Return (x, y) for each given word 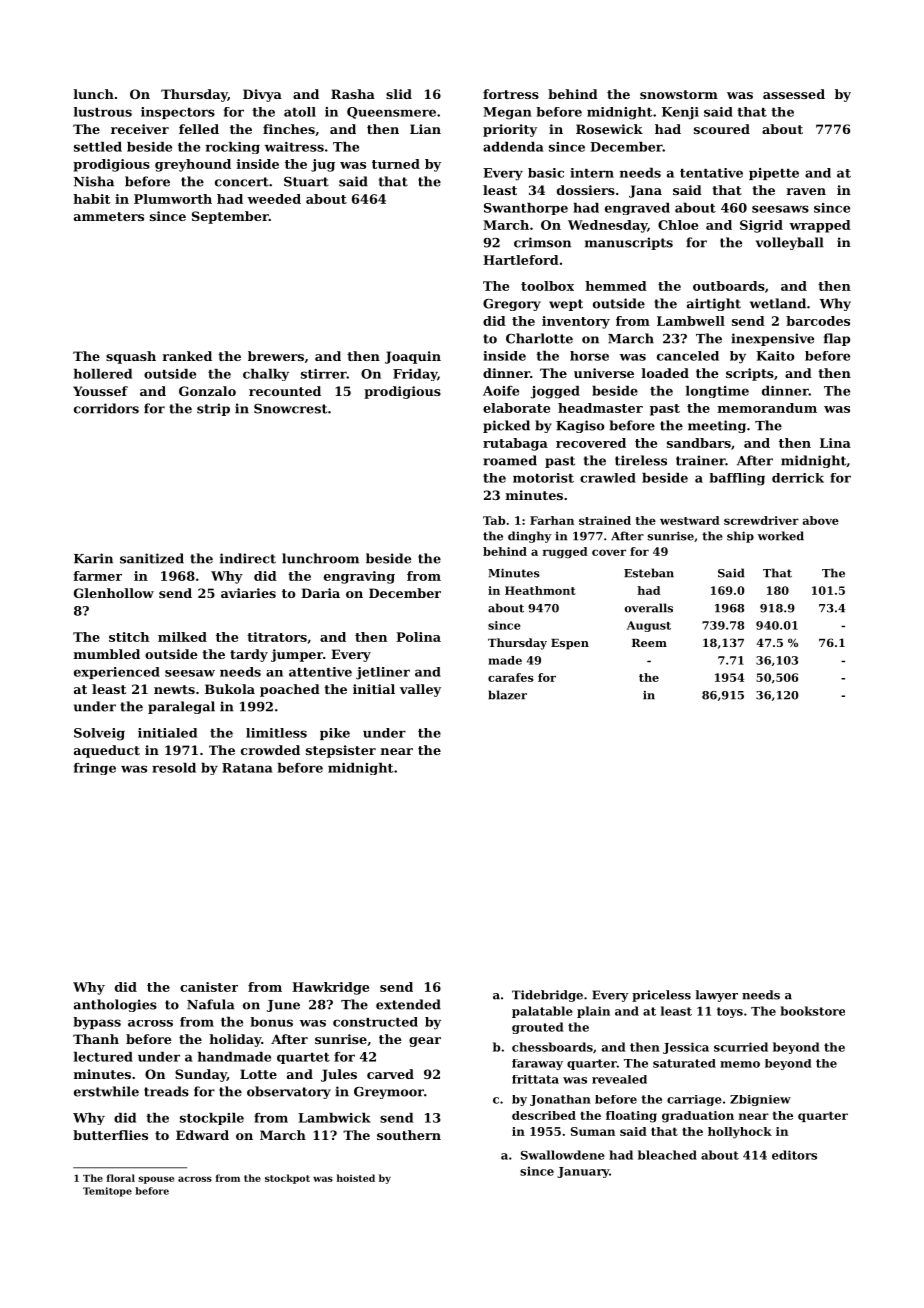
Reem (649, 643)
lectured (103, 1057)
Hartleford (521, 260)
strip (213, 409)
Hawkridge (330, 988)
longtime (717, 392)
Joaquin (413, 357)
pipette (774, 174)
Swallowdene (563, 1155)
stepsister (341, 751)
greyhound (193, 165)
